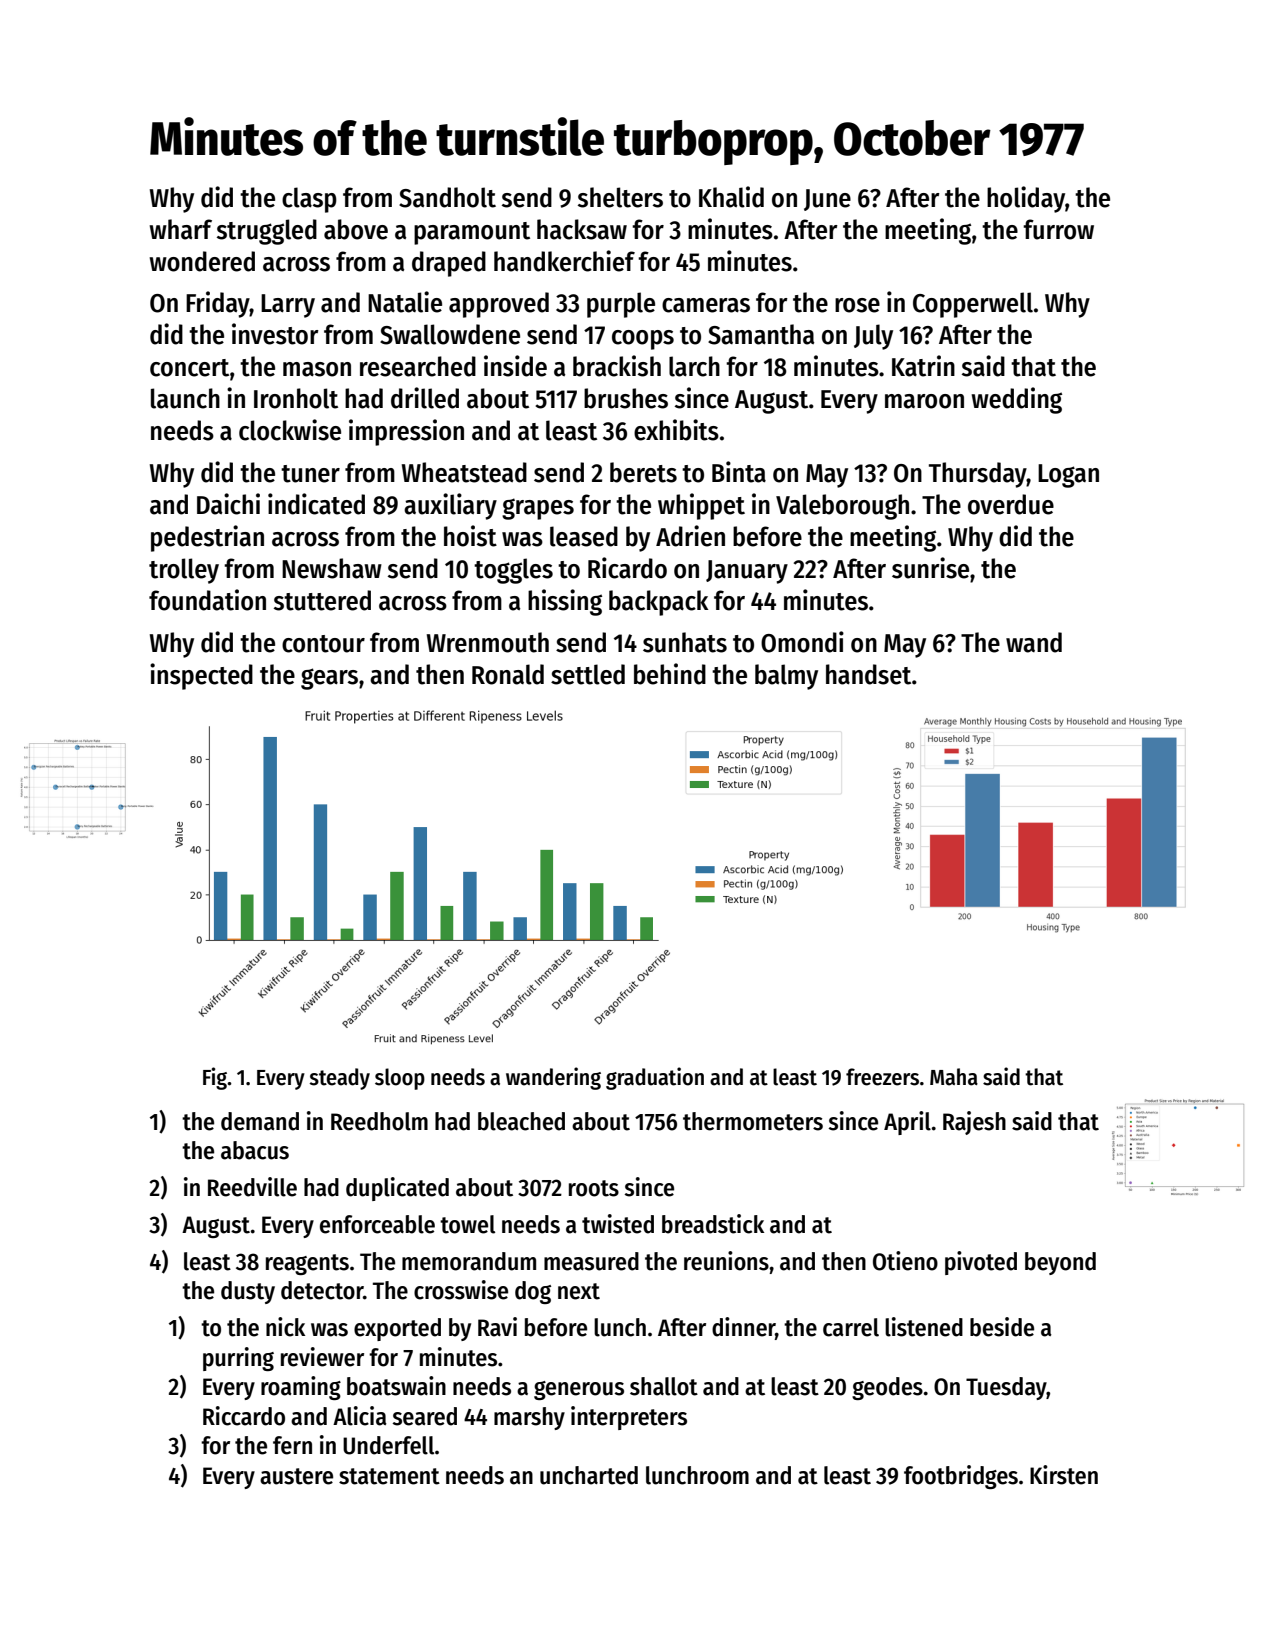 The image size is (1265, 1637). Describe the element at coordinates (400, 1079) in the screenshot. I see `sloop` at that location.
